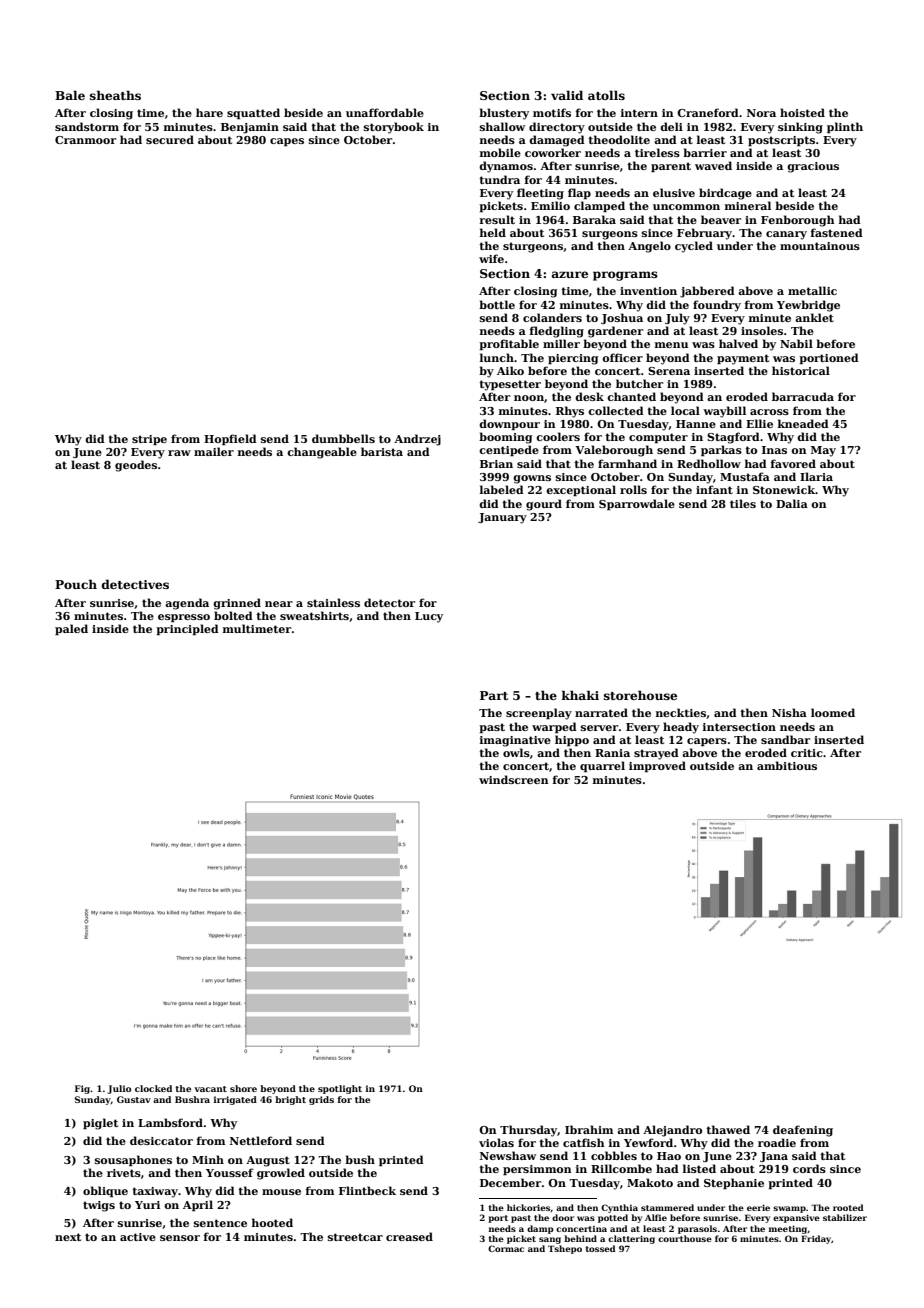 This screenshot has width=924, height=1308. What do you see at coordinates (85, 140) in the screenshot?
I see `Cranmoor` at bounding box center [85, 140].
